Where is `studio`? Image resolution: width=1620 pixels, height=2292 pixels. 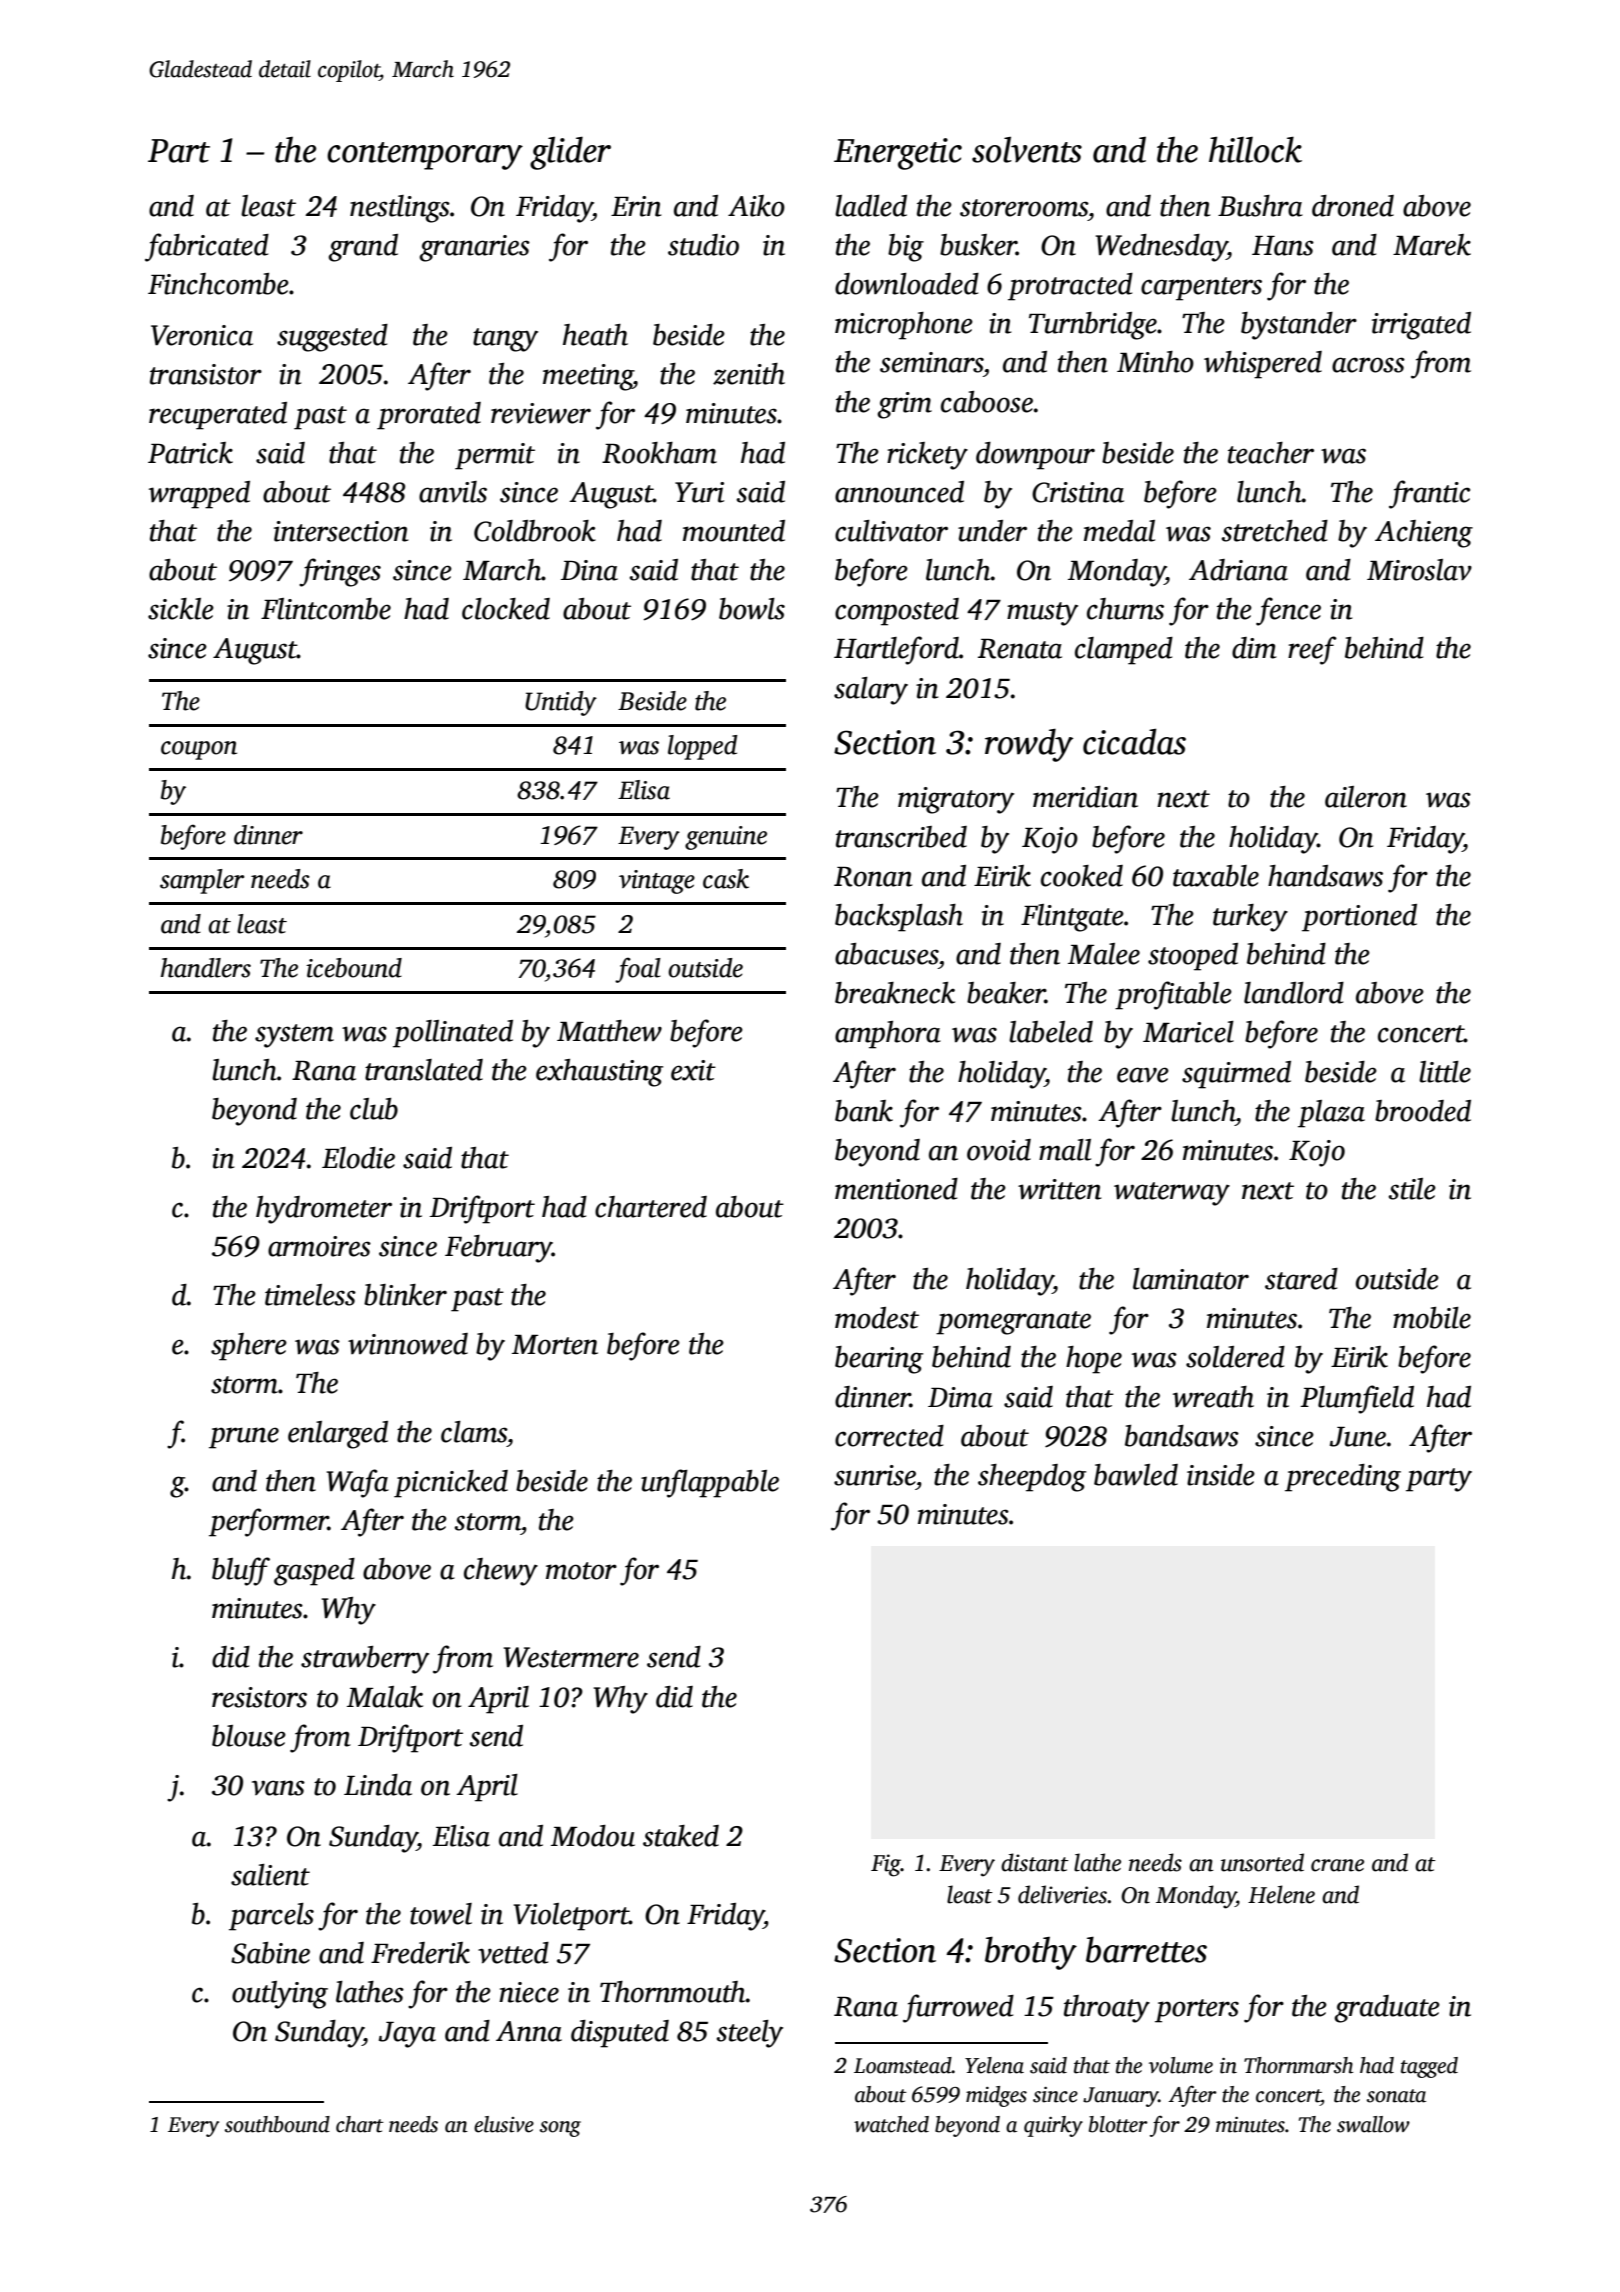 studio is located at coordinates (703, 245).
